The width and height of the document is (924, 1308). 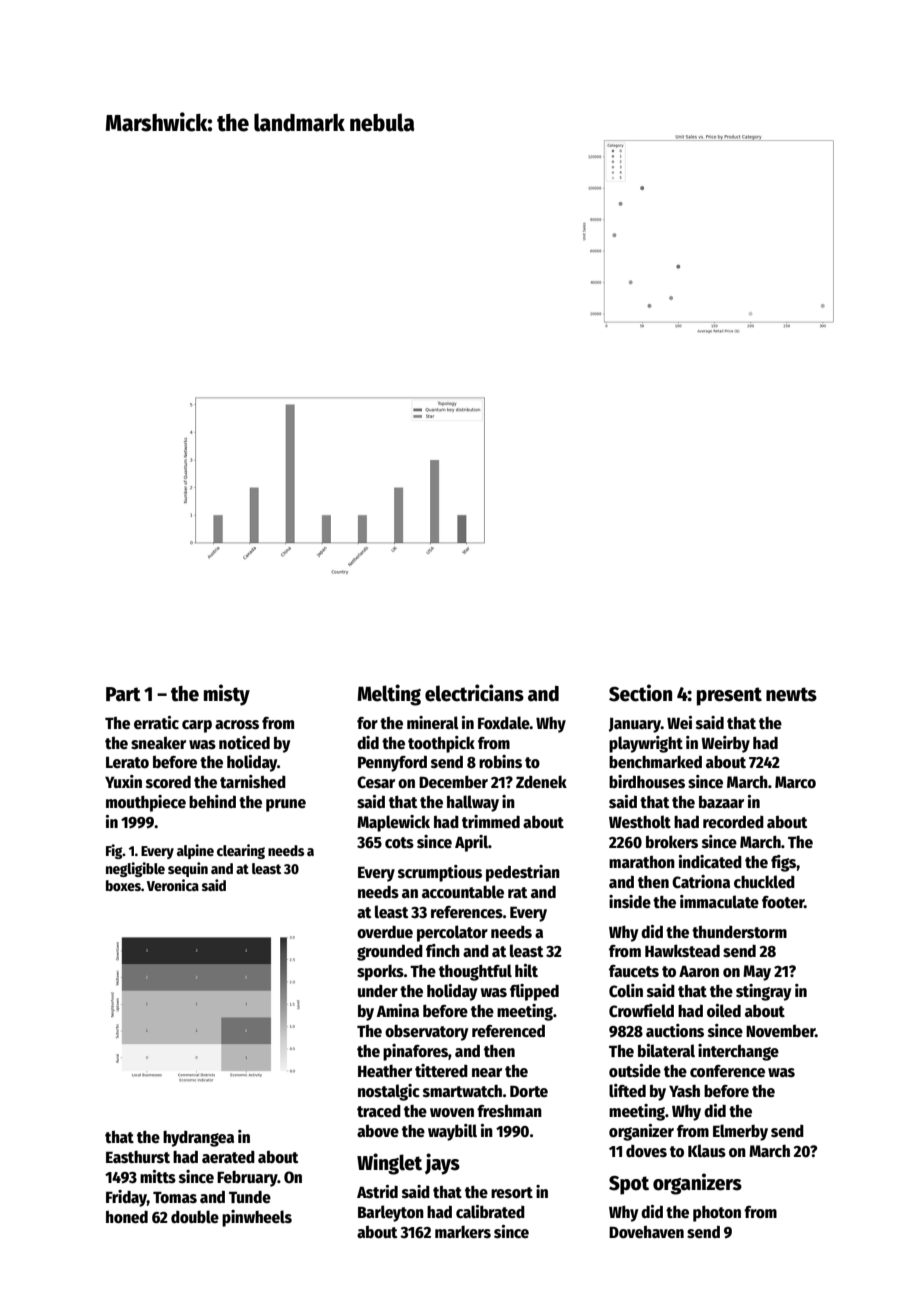 What do you see at coordinates (257, 1218) in the document?
I see `pinwheels` at bounding box center [257, 1218].
